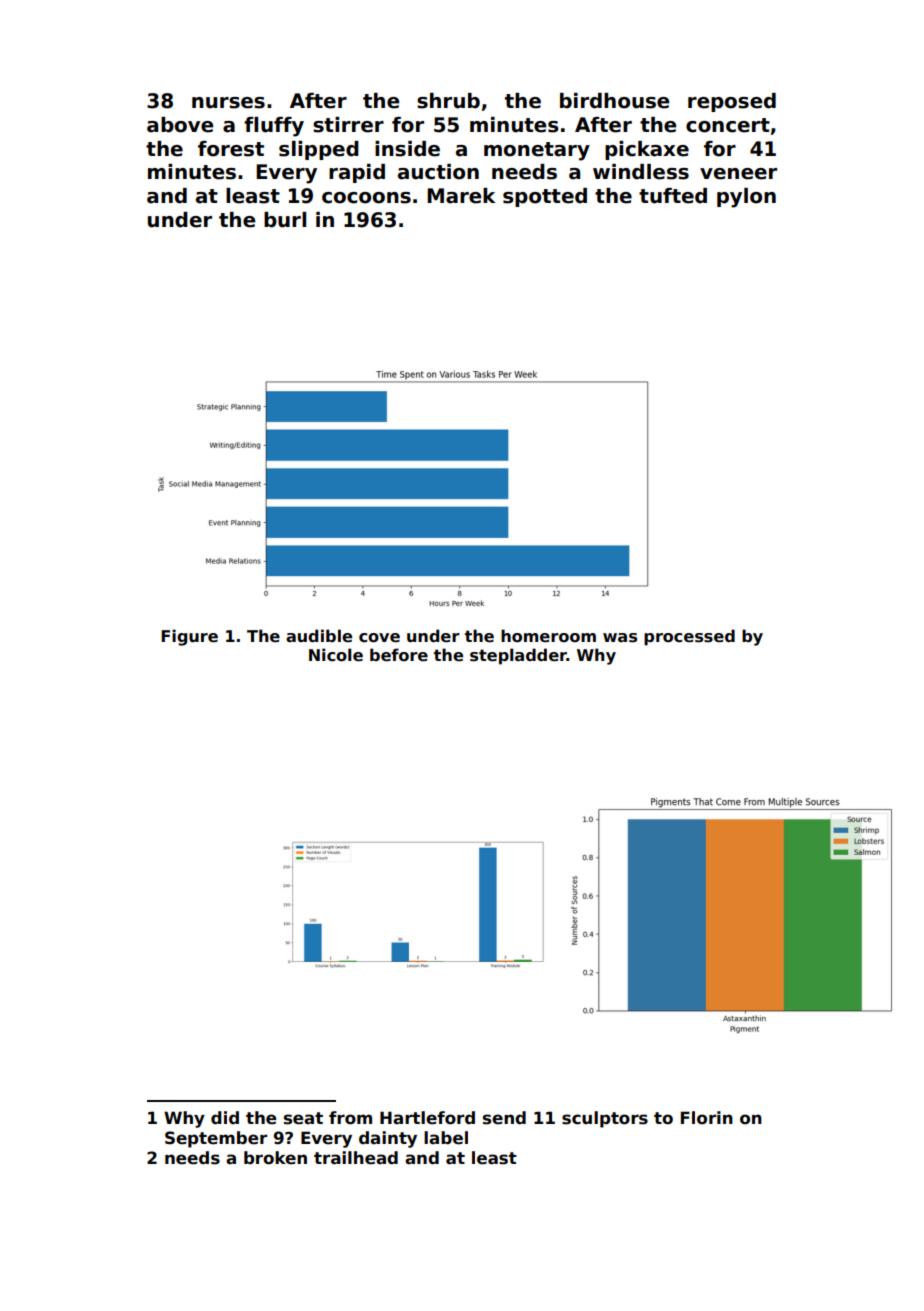 The width and height of the screenshot is (924, 1311). What do you see at coordinates (548, 636) in the screenshot?
I see `homeroom` at bounding box center [548, 636].
